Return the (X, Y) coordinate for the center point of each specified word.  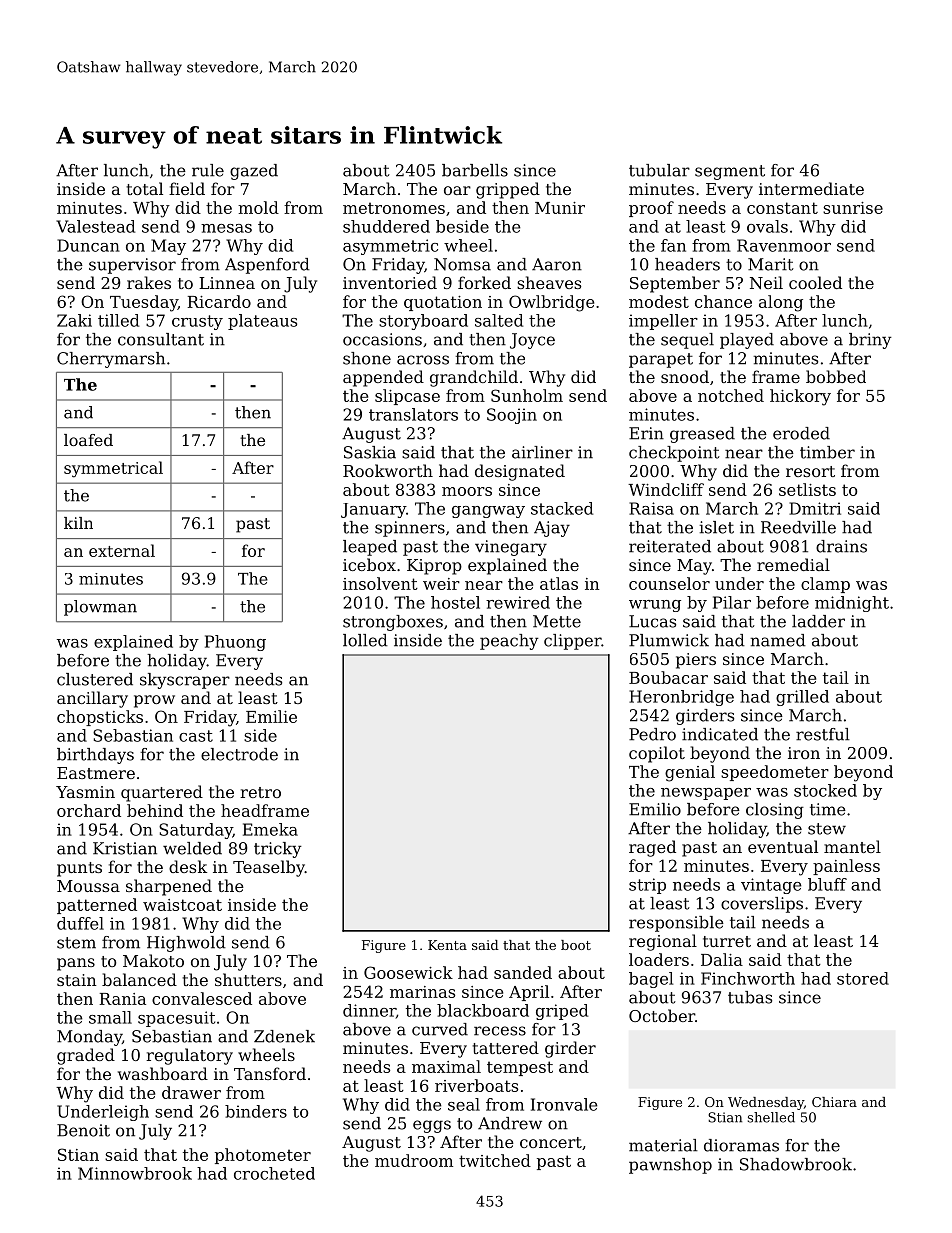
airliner (542, 452)
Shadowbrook (796, 1164)
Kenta (447, 945)
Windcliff (666, 489)
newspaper (706, 794)
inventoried (390, 282)
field (187, 188)
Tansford (270, 1073)
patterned (97, 906)
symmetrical (113, 469)
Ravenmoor (784, 245)
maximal (446, 1066)
